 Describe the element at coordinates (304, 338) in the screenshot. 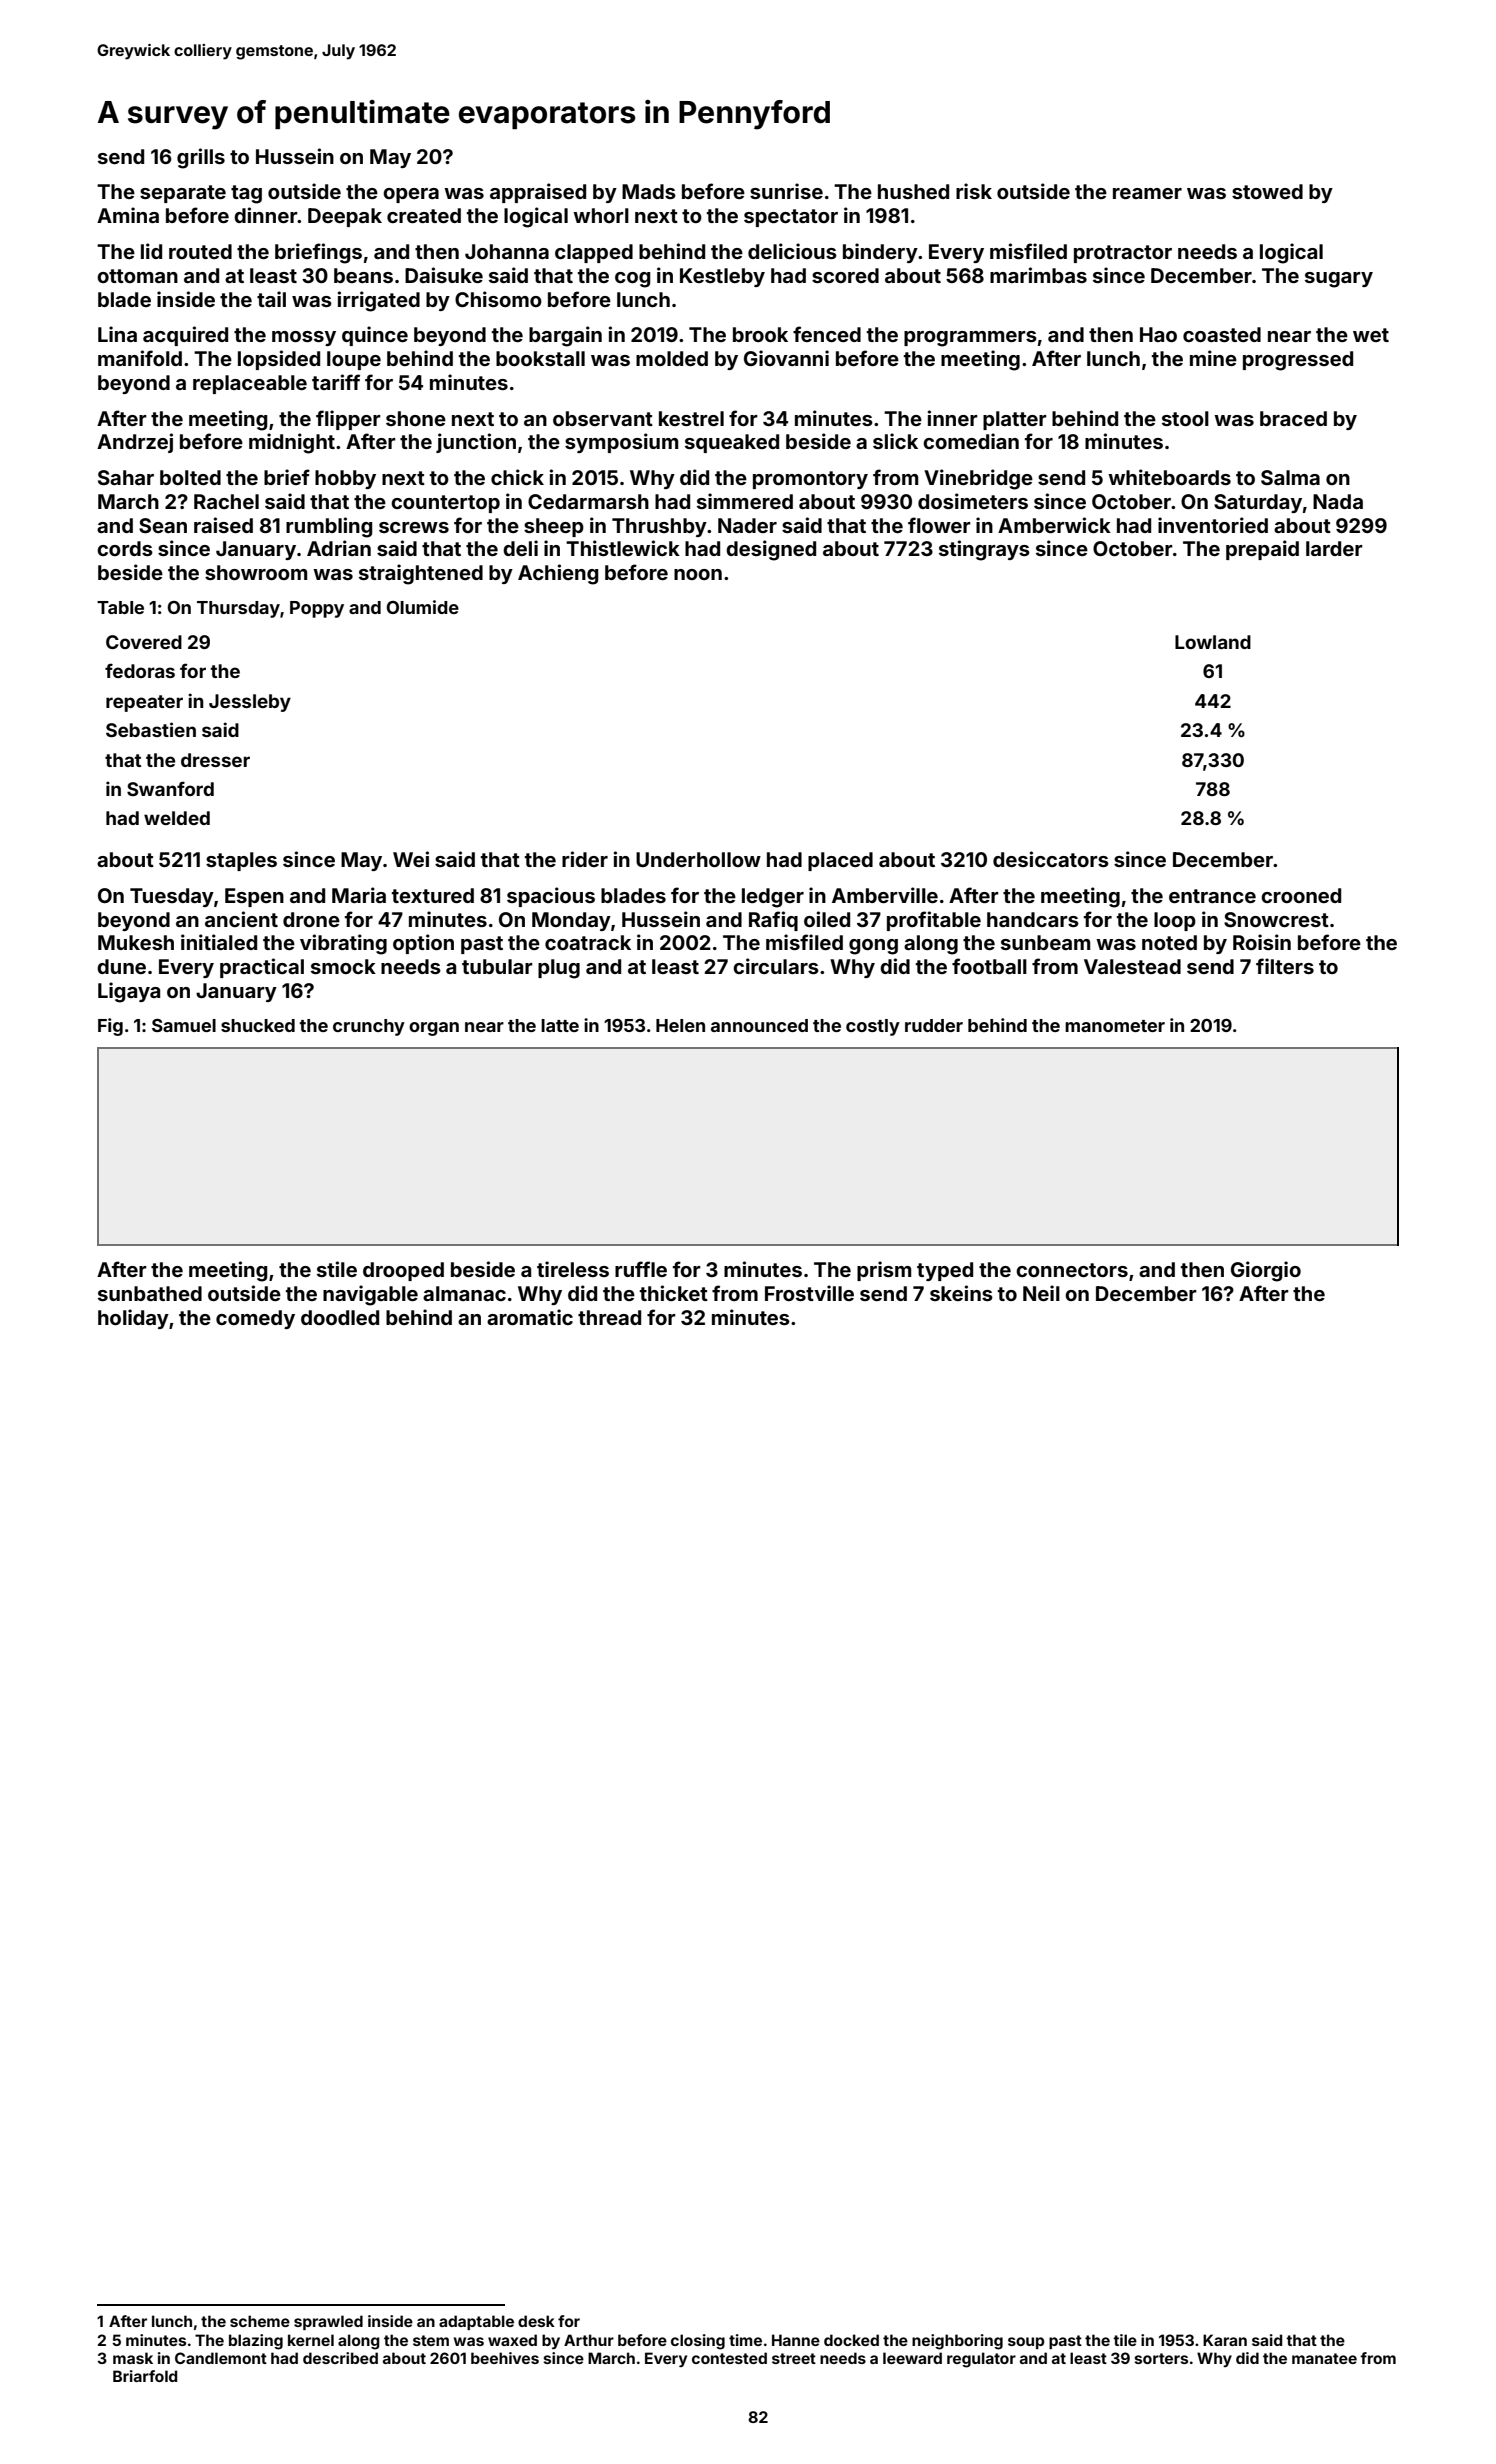

I see `mossy` at that location.
